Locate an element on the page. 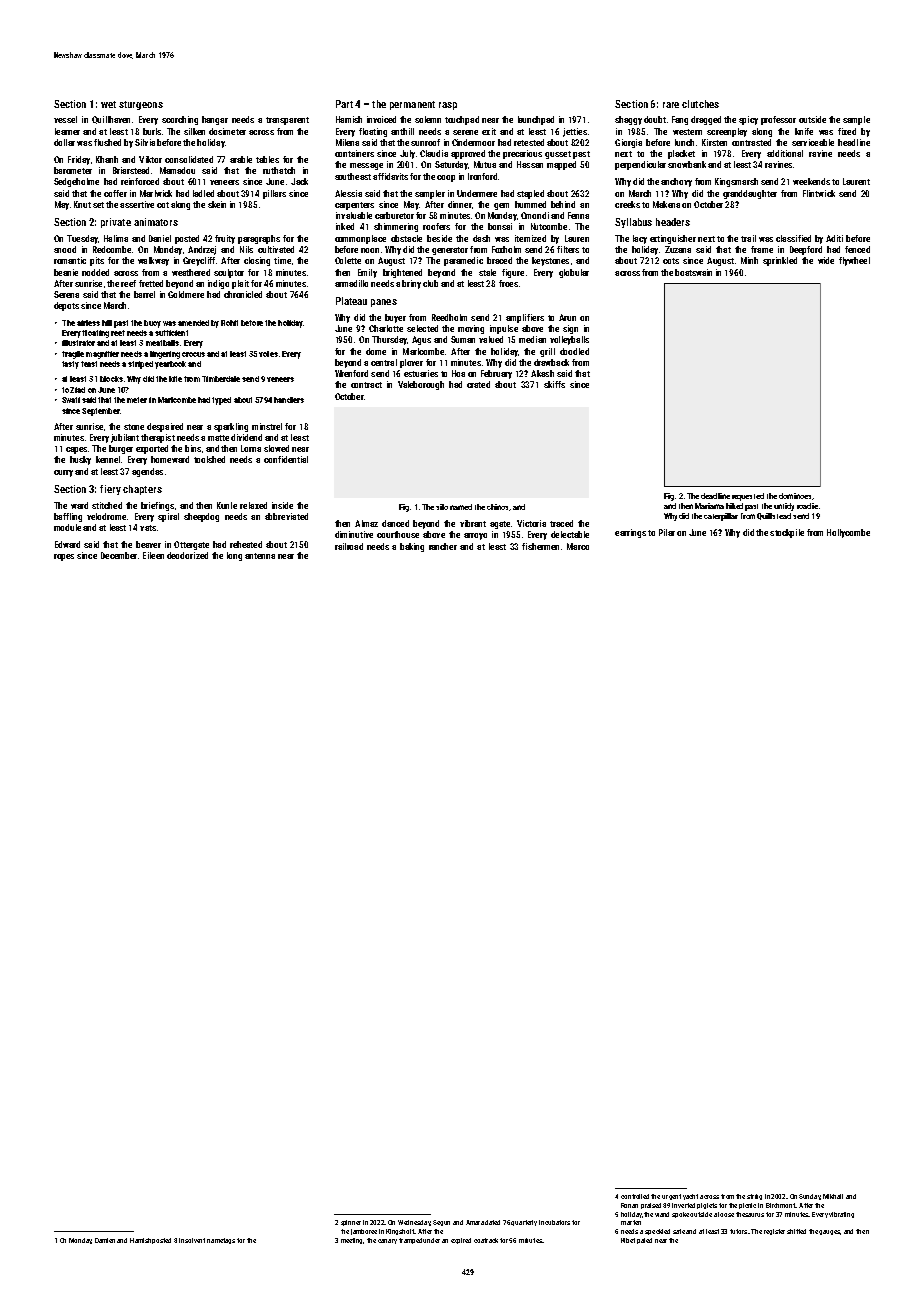  capes is located at coordinates (76, 450).
